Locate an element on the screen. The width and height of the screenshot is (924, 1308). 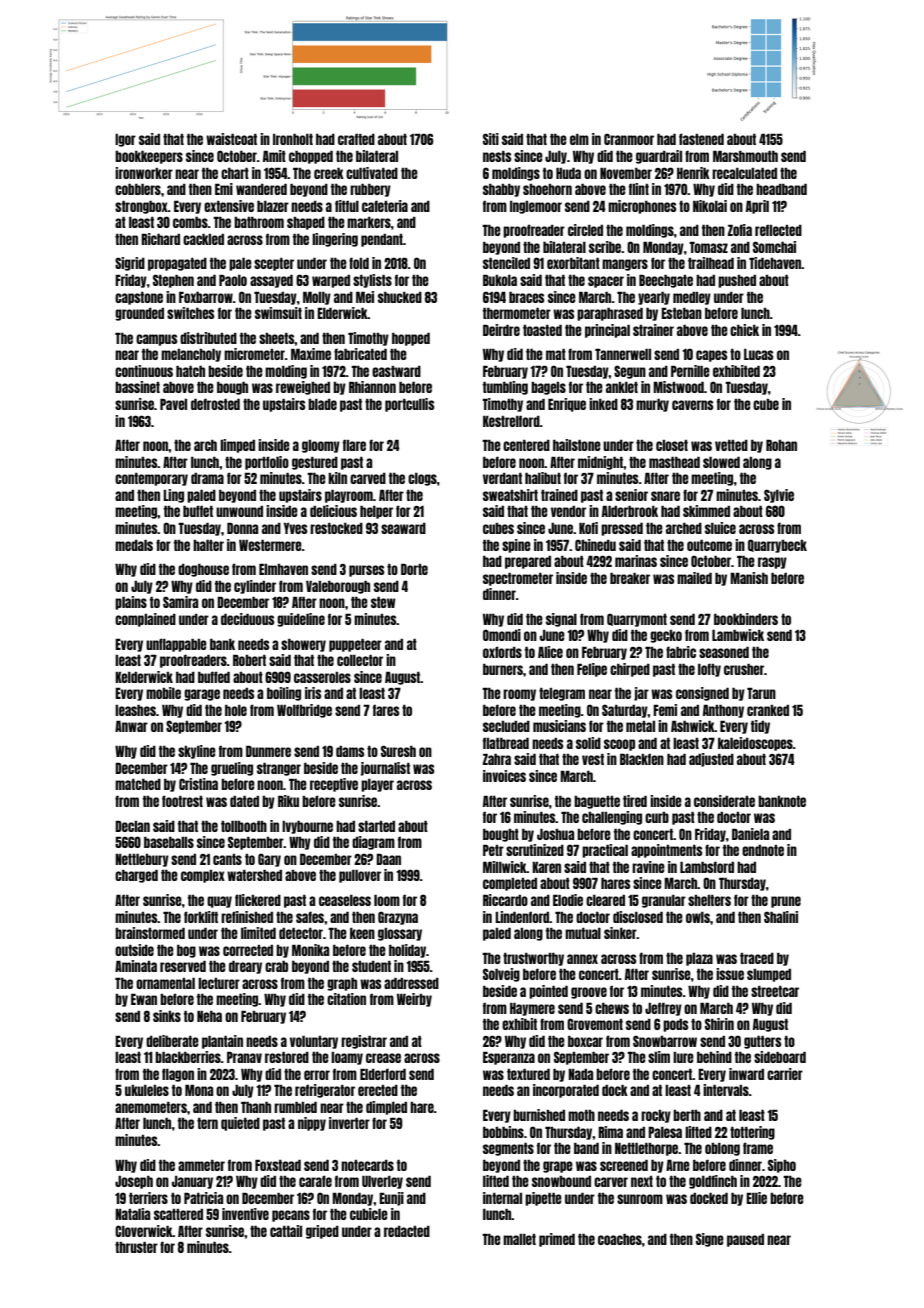
Cristina is located at coordinates (198, 784).
